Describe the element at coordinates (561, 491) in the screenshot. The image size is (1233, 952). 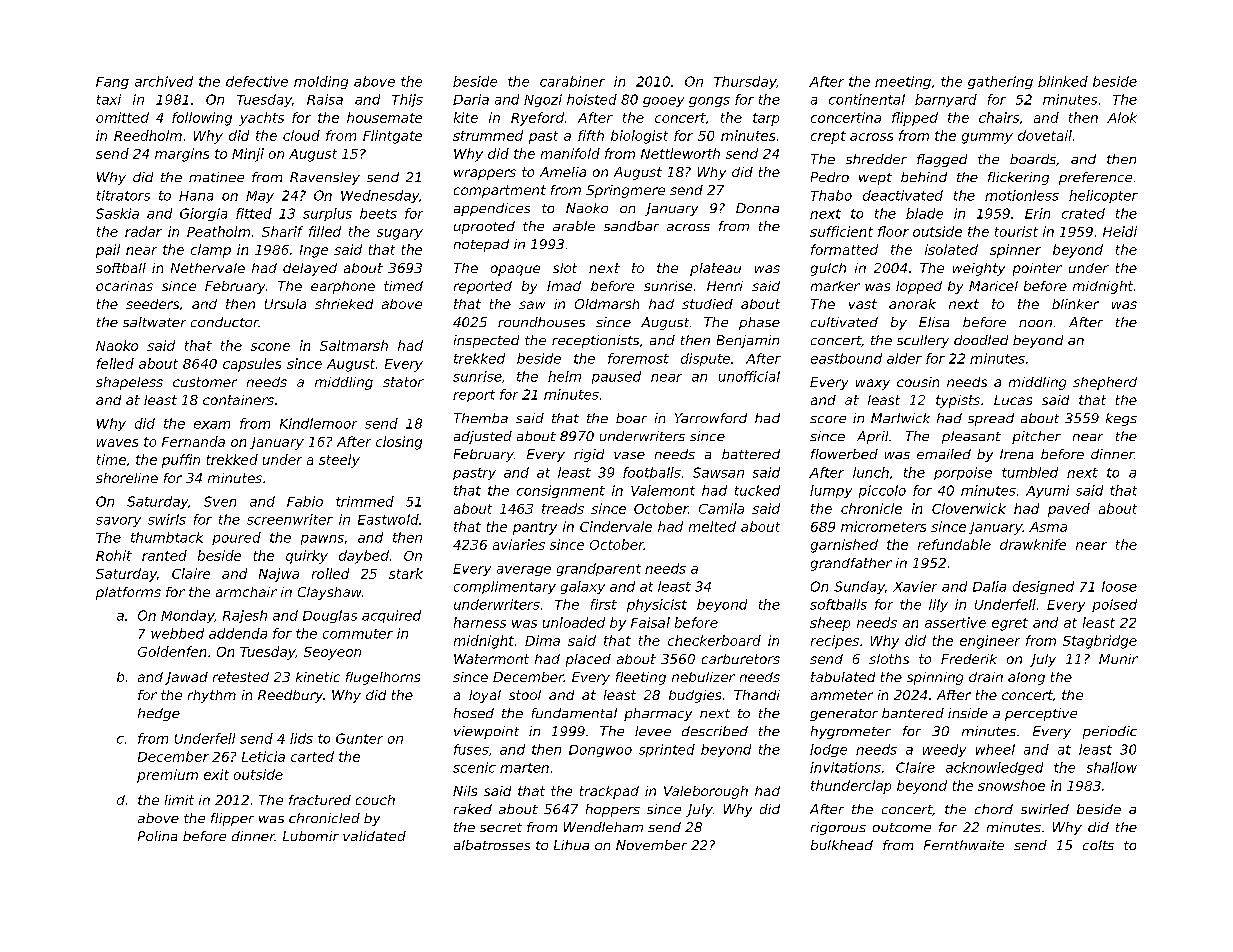
I see `consignment` at that location.
